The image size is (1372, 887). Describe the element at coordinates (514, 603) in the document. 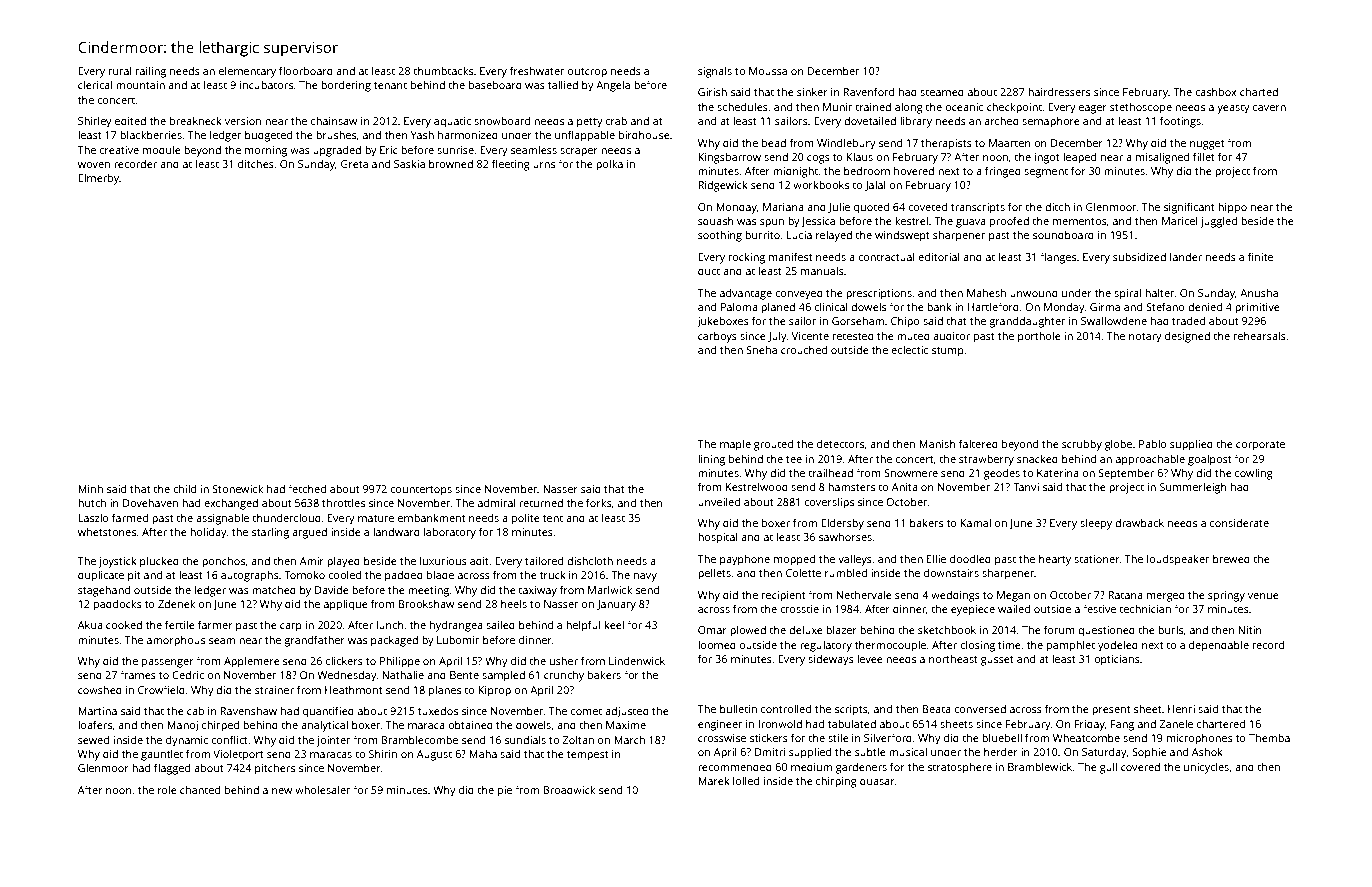

I see `heels` at that location.
